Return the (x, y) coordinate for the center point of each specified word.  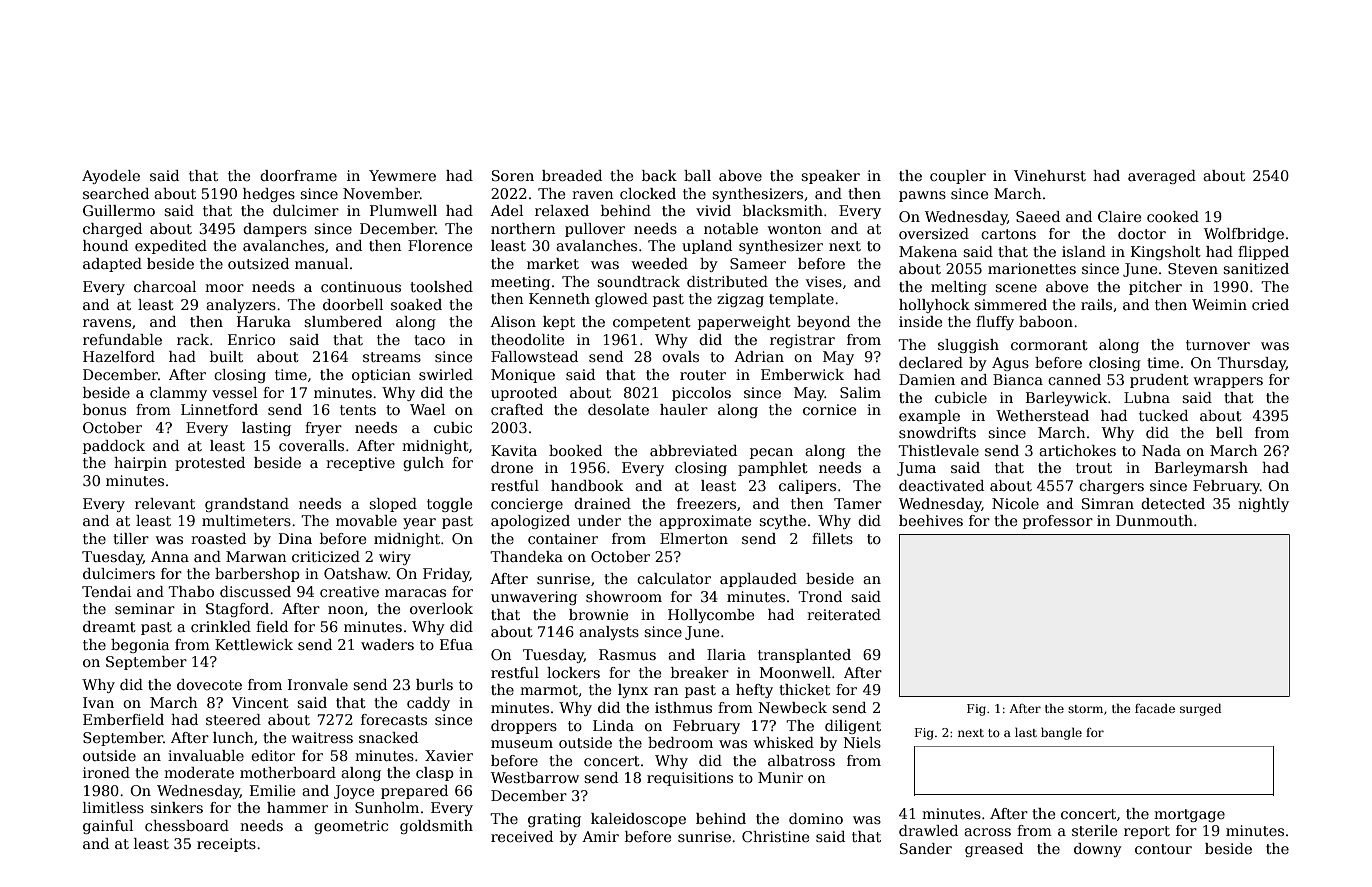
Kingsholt (1166, 253)
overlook (441, 608)
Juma (916, 469)
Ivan (98, 702)
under (599, 520)
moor (224, 288)
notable (731, 228)
